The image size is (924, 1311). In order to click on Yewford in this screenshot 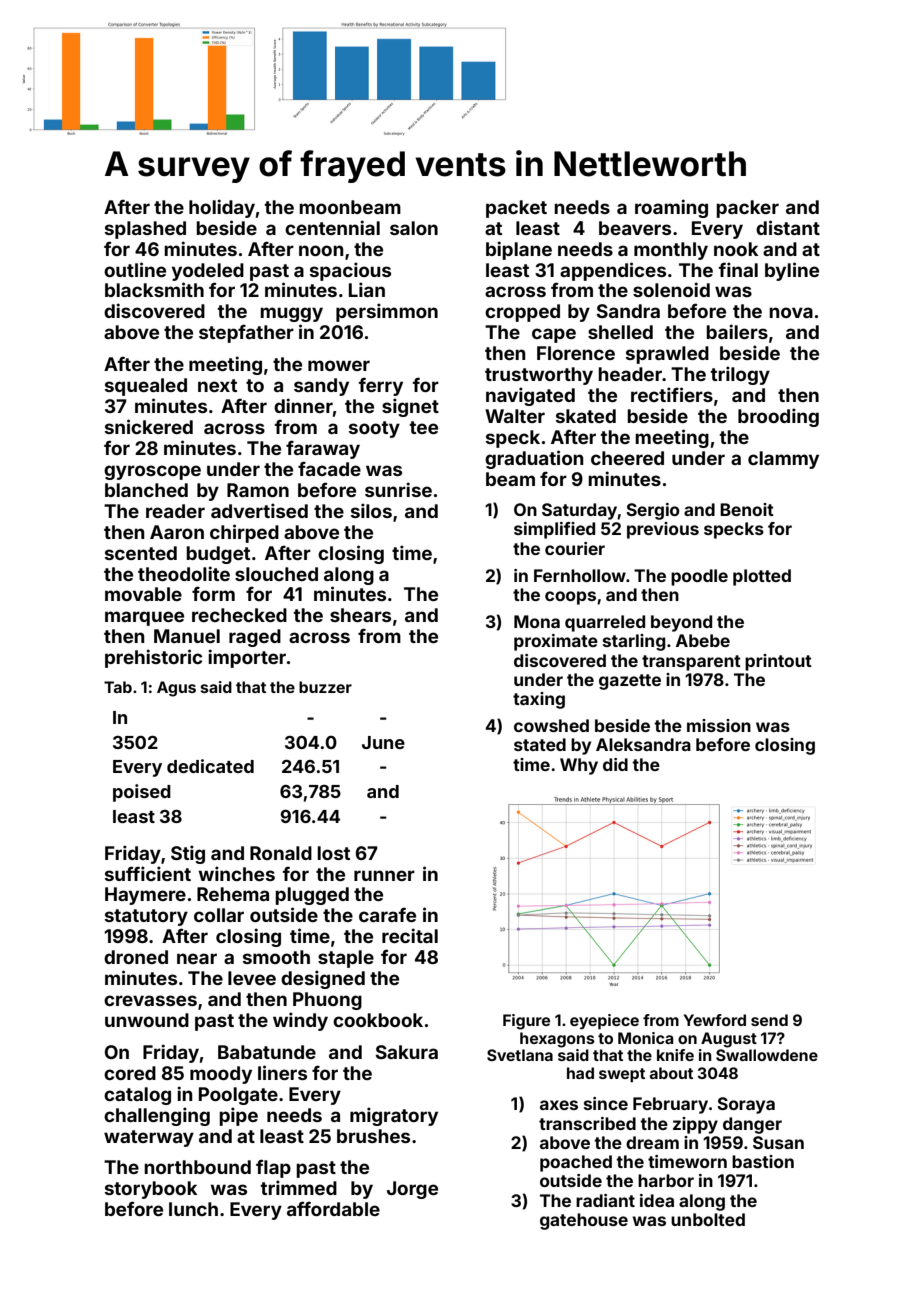, I will do `click(715, 1020)`.
